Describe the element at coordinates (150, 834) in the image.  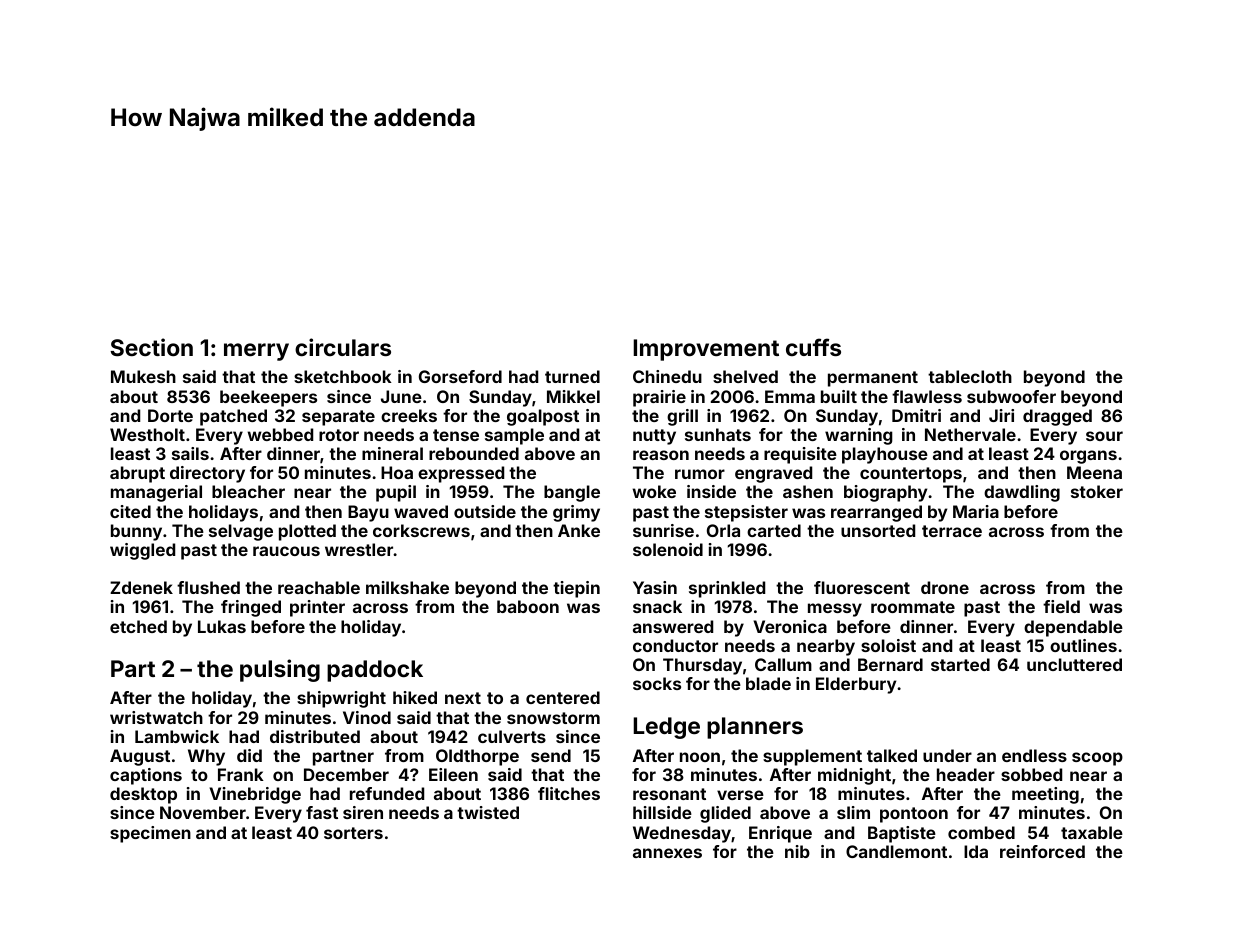
I see `specimen` at that location.
